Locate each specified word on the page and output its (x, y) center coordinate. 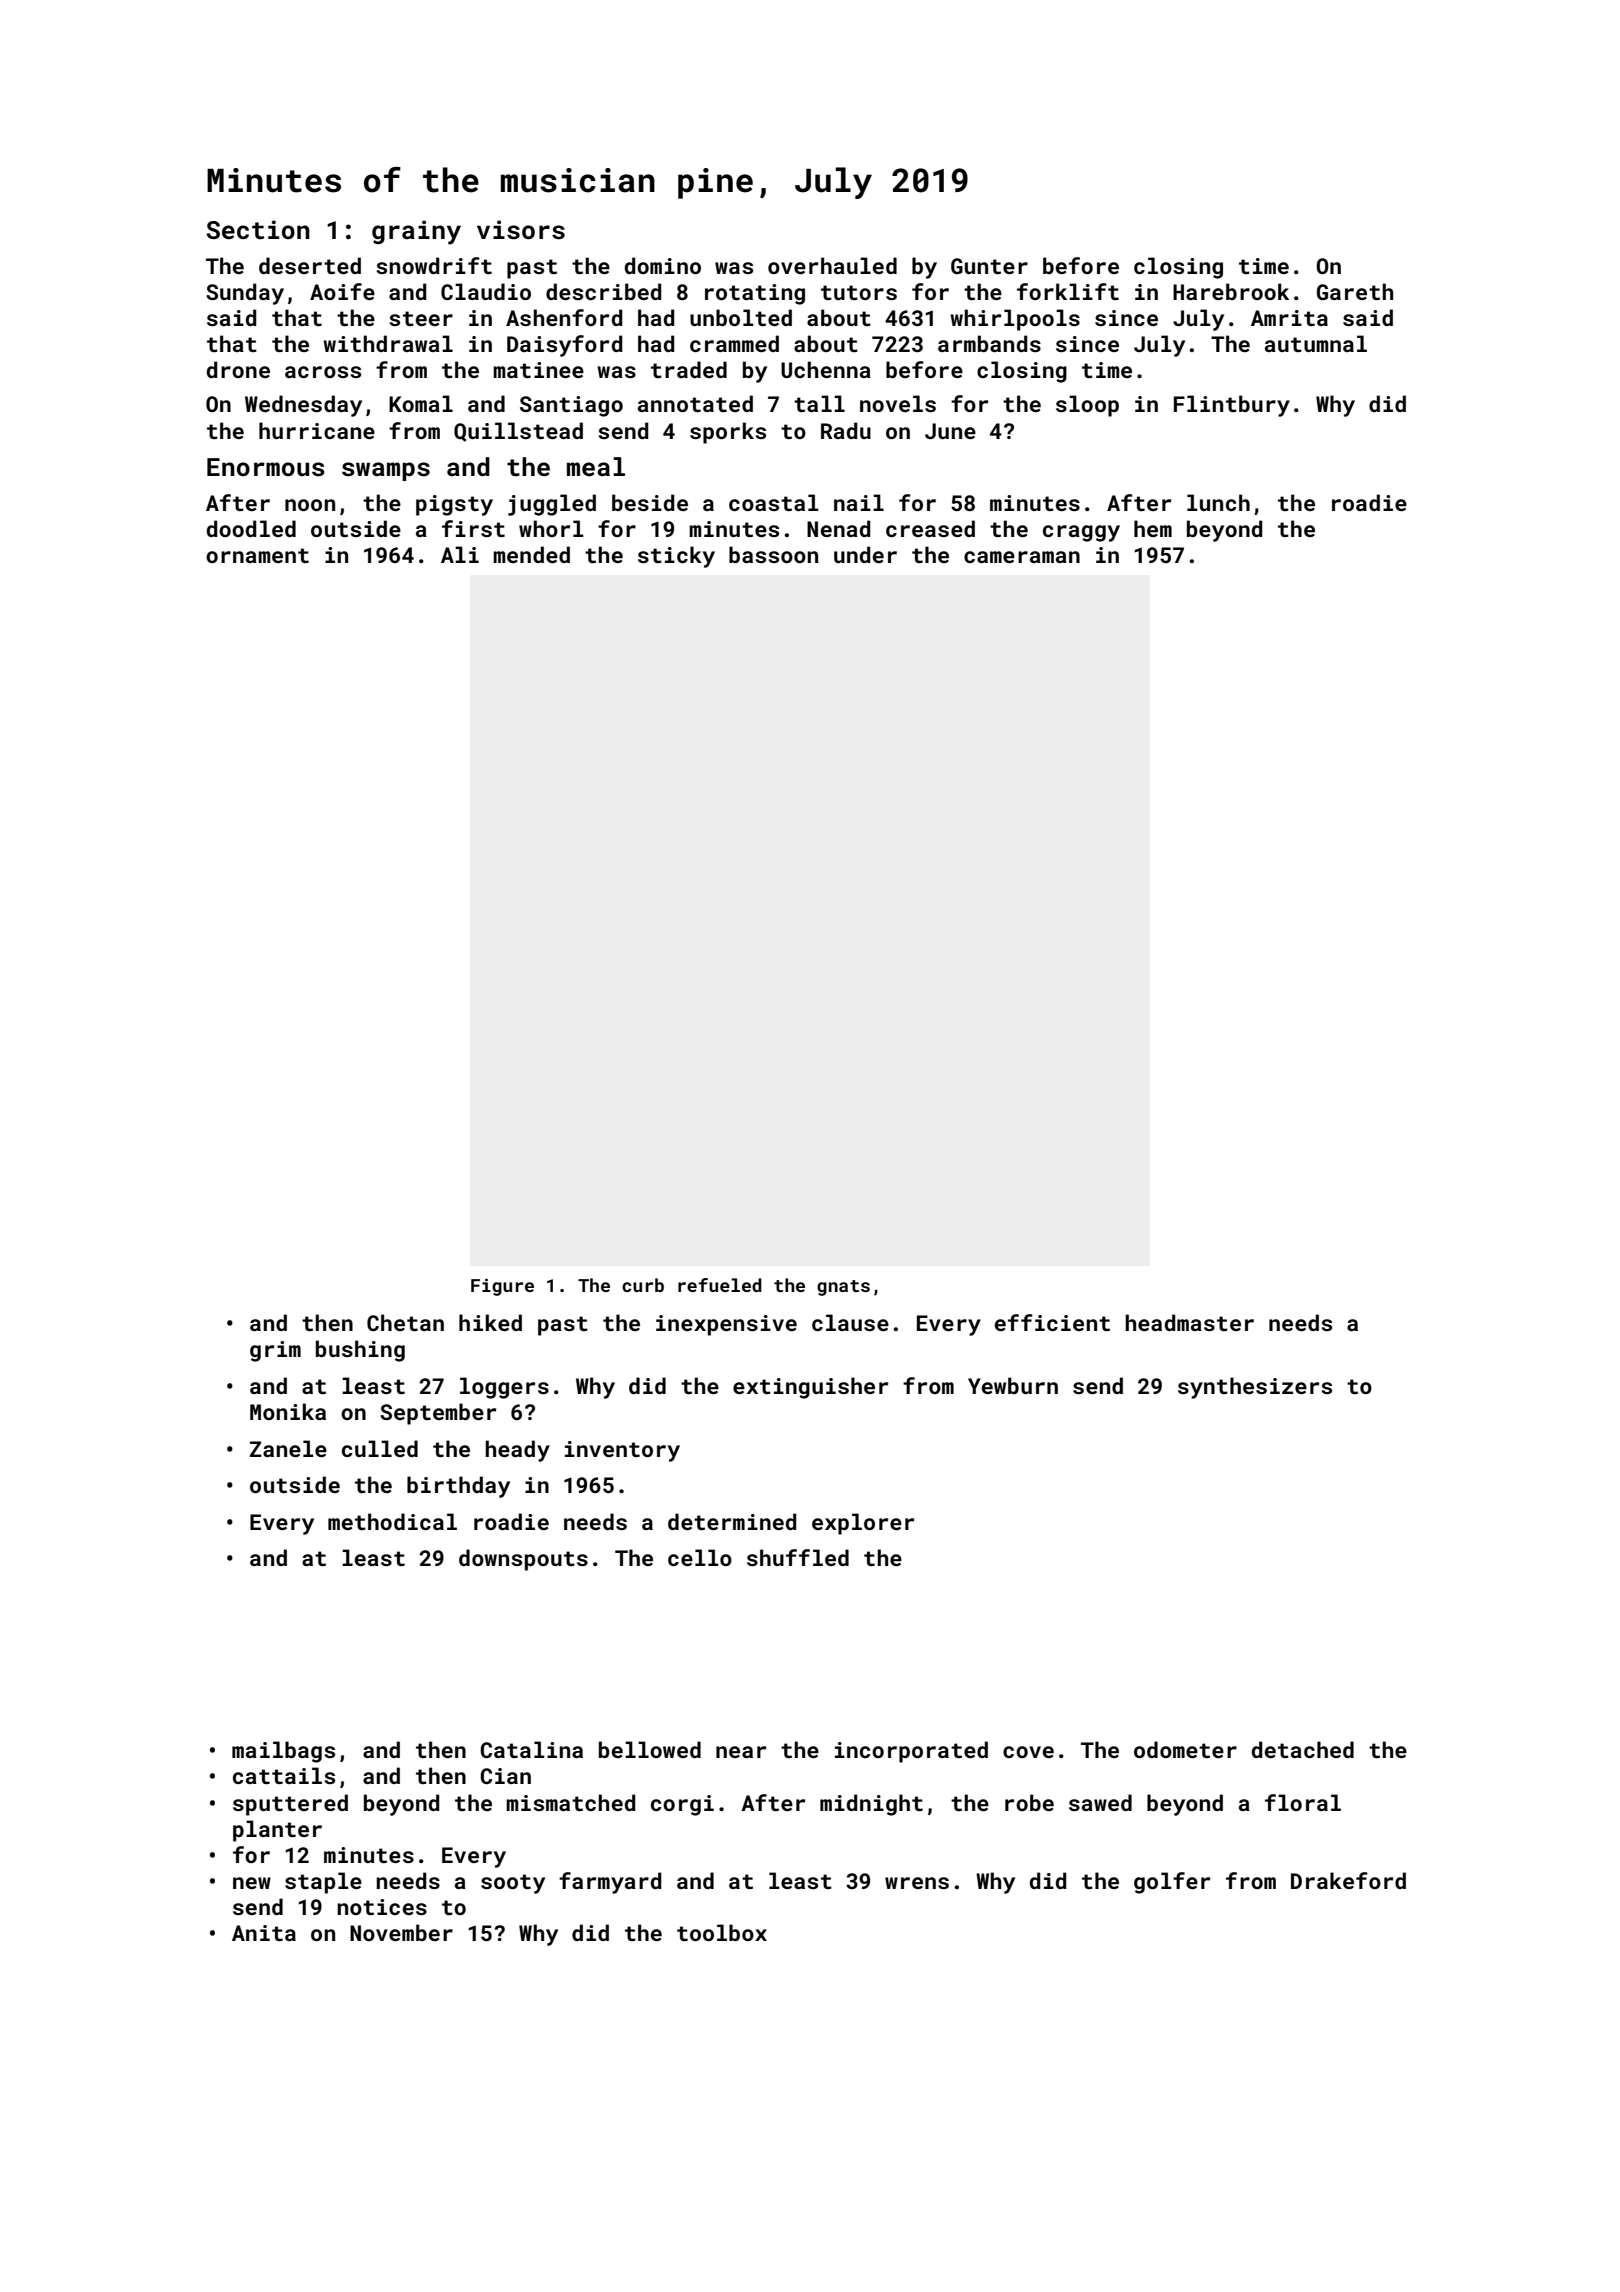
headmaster (1189, 1322)
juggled (552, 505)
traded (689, 369)
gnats (843, 1288)
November (401, 1932)
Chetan (405, 1322)
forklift (1068, 291)
